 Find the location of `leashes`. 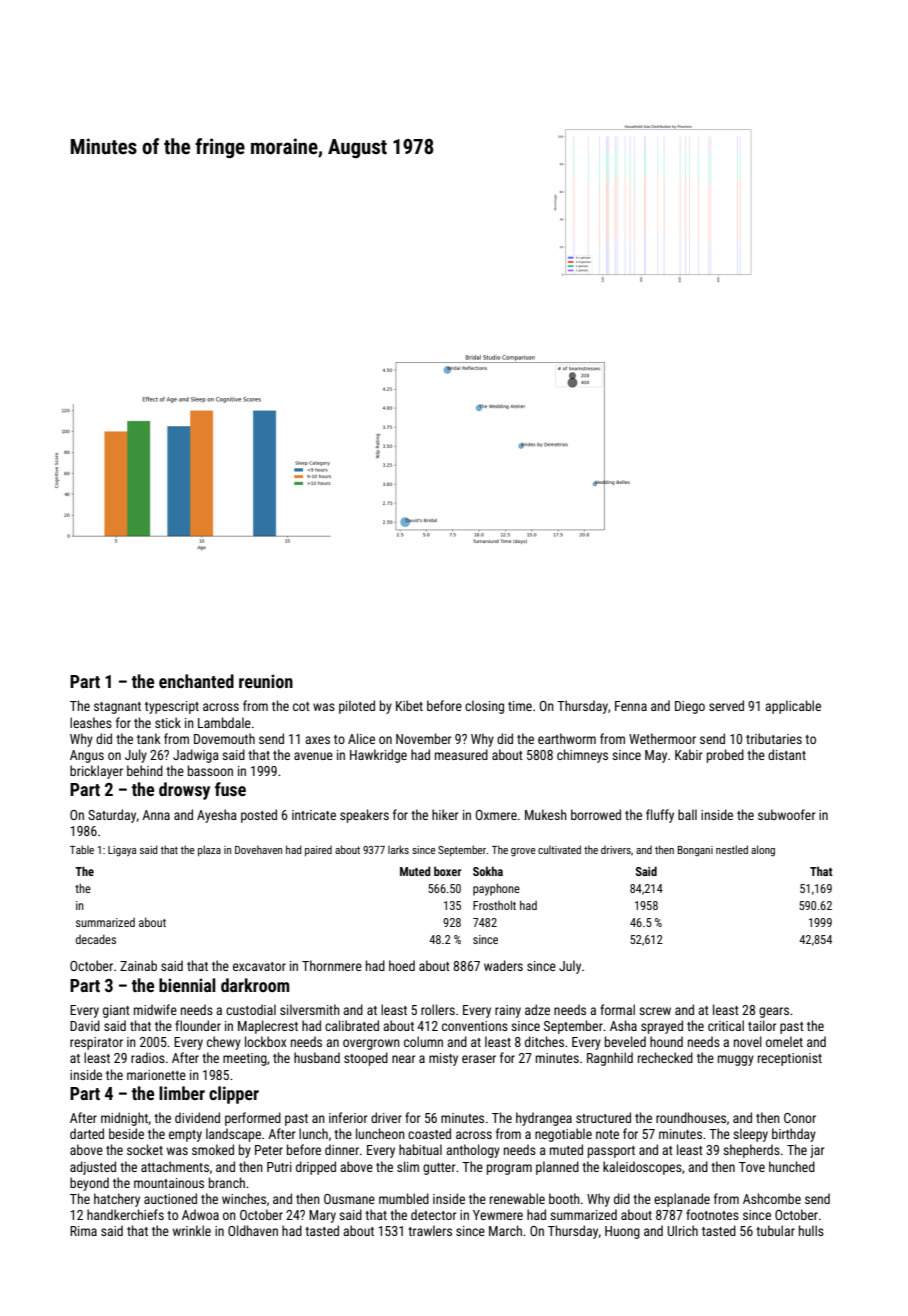

leashes is located at coordinates (91, 722).
